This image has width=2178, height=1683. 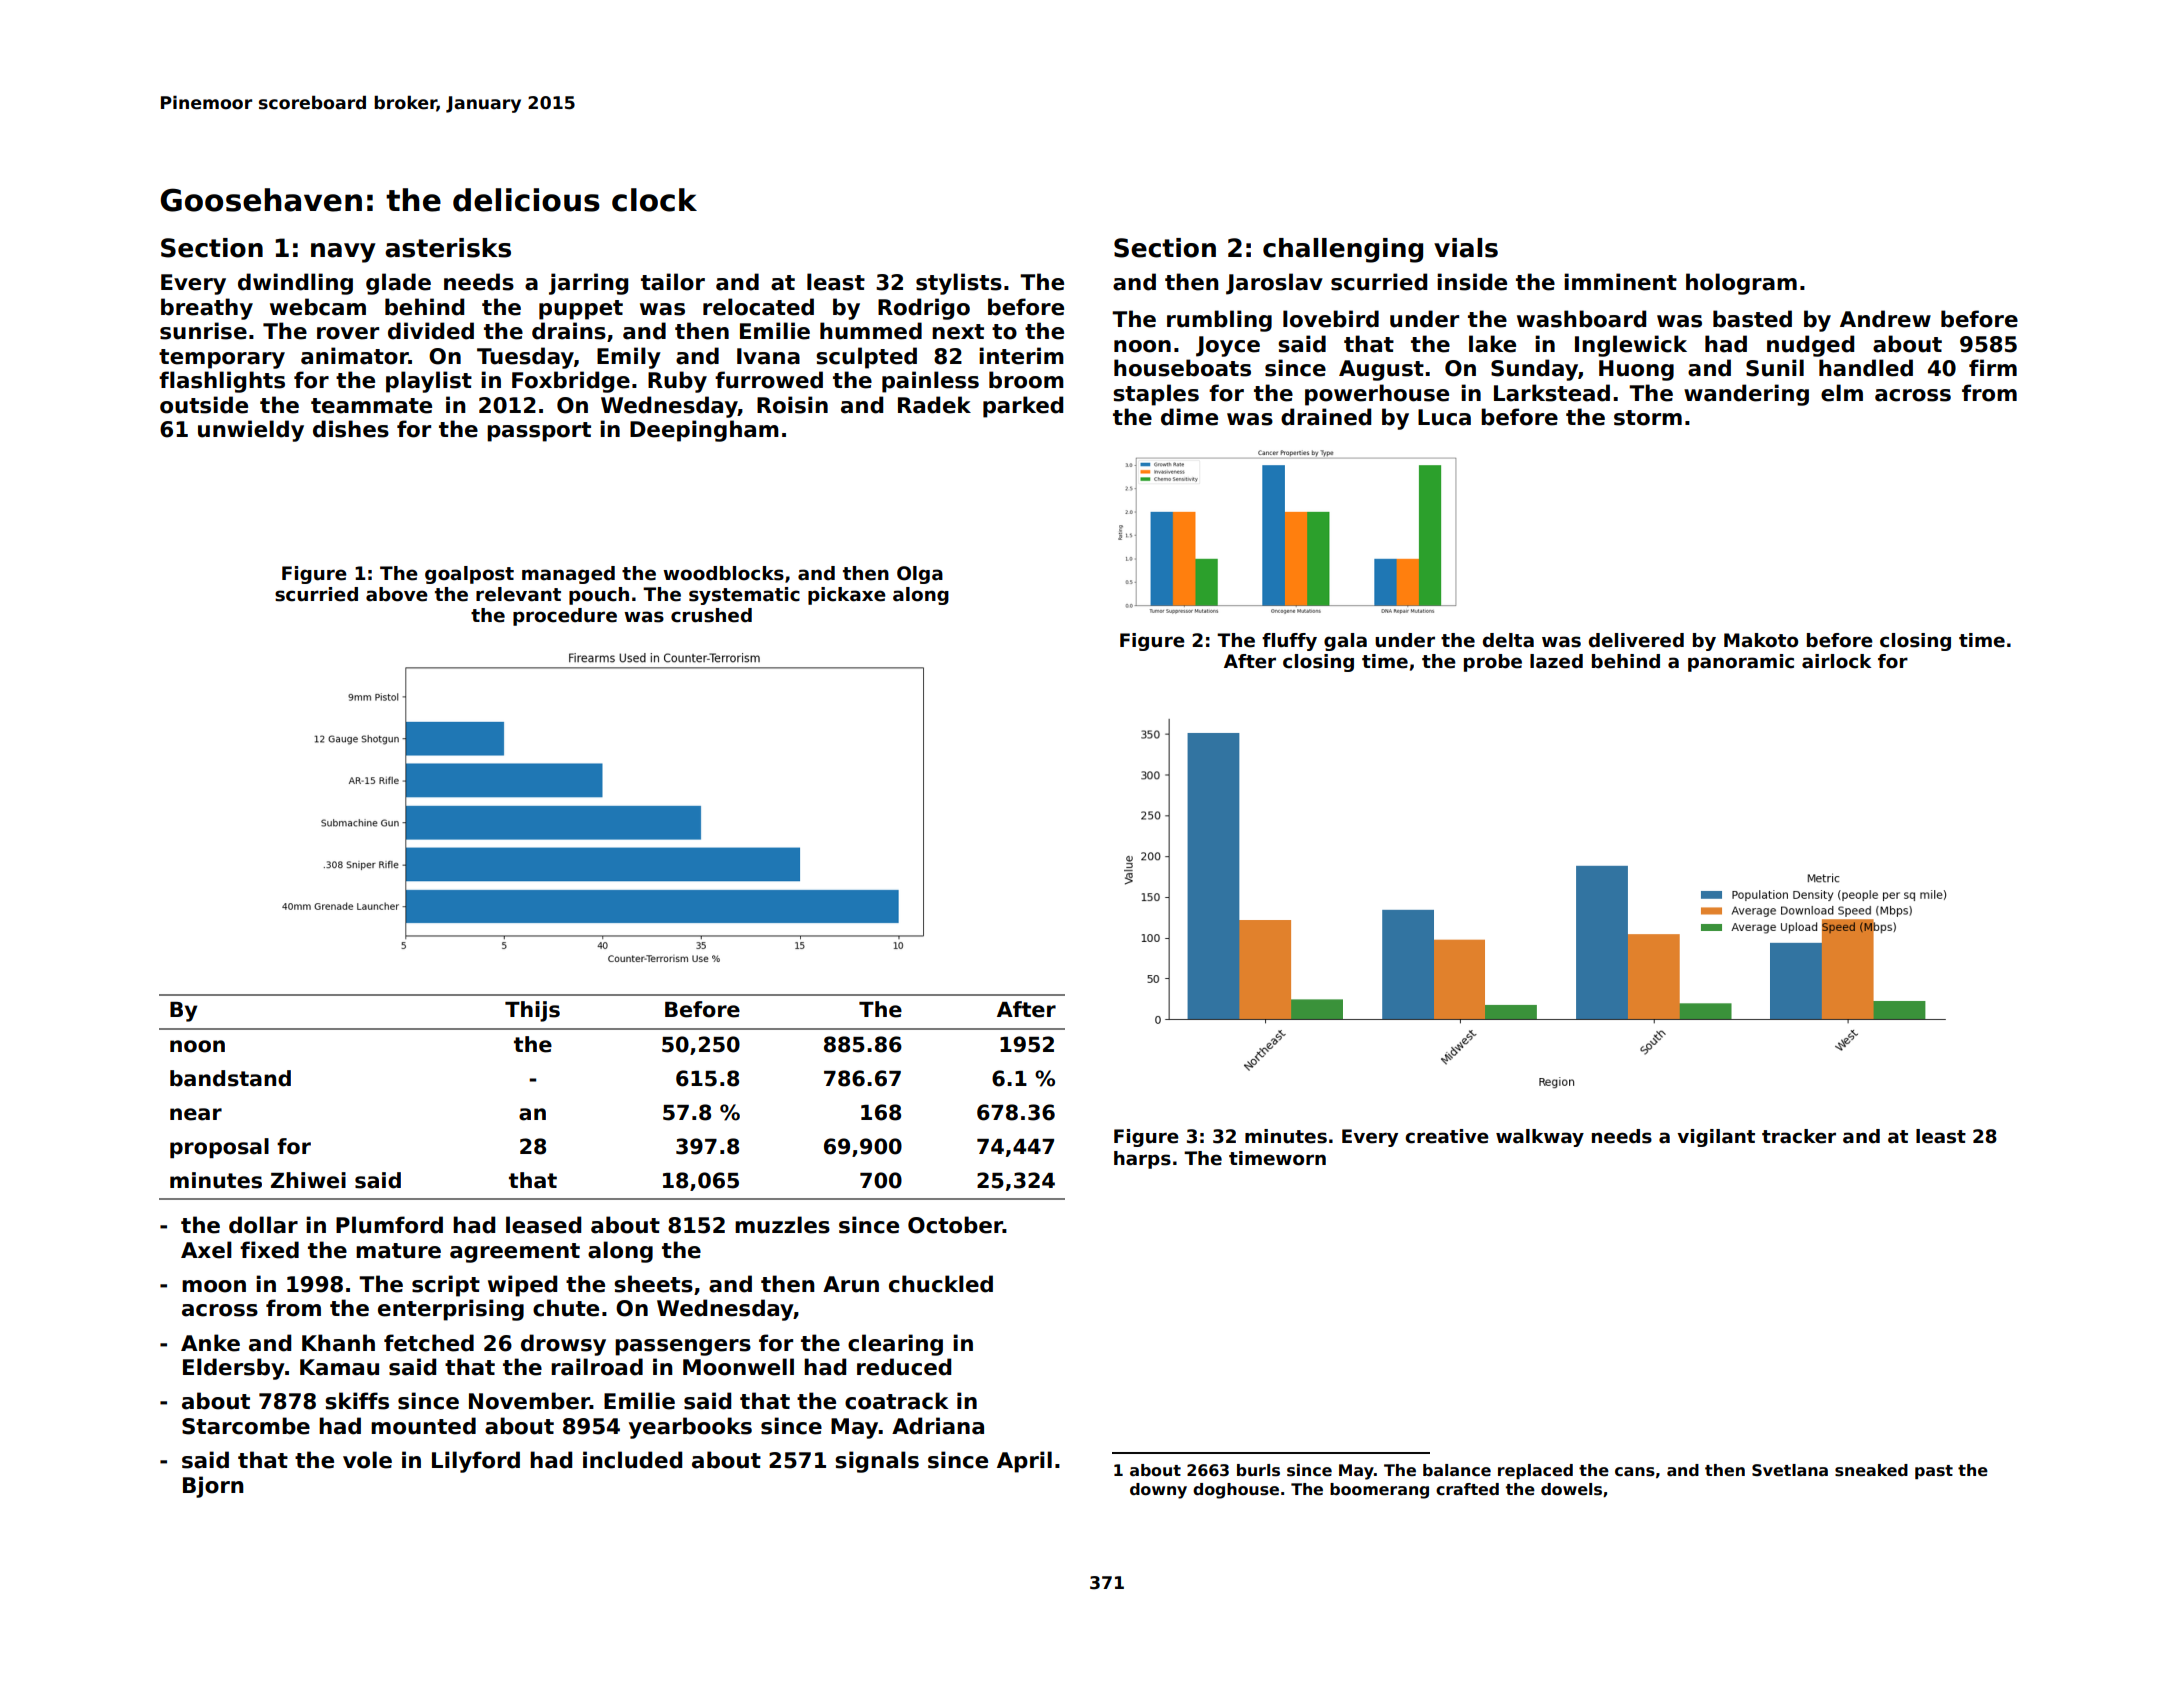 I want to click on walkway, so click(x=1540, y=1138).
